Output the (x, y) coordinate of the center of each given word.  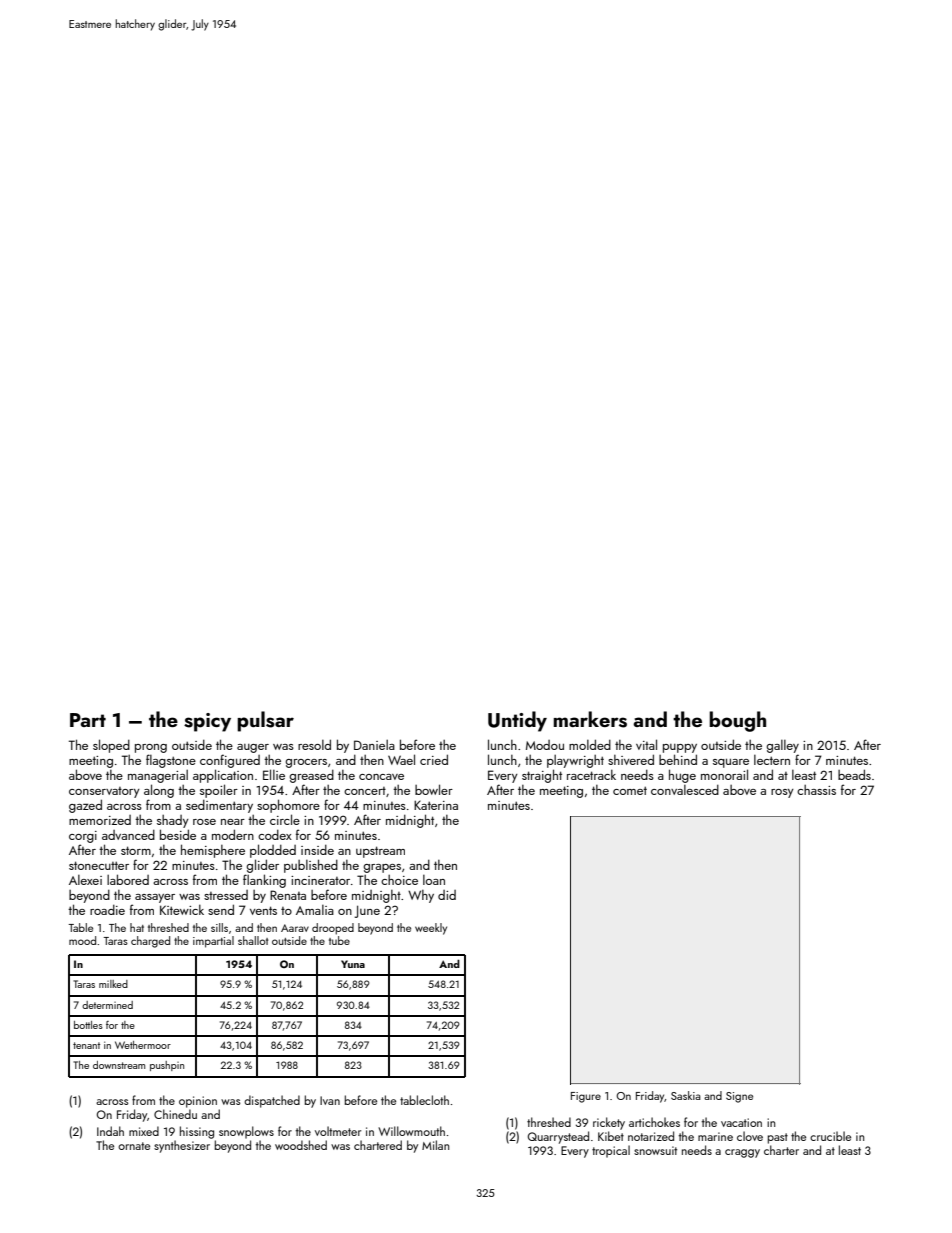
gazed (85, 806)
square (731, 763)
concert (365, 791)
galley (782, 746)
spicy (207, 722)
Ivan (330, 1100)
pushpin (167, 1066)
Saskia (686, 1095)
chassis (816, 790)
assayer (155, 898)
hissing (197, 1132)
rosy (782, 793)
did (447, 895)
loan (434, 880)
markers (590, 719)
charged (150, 942)
